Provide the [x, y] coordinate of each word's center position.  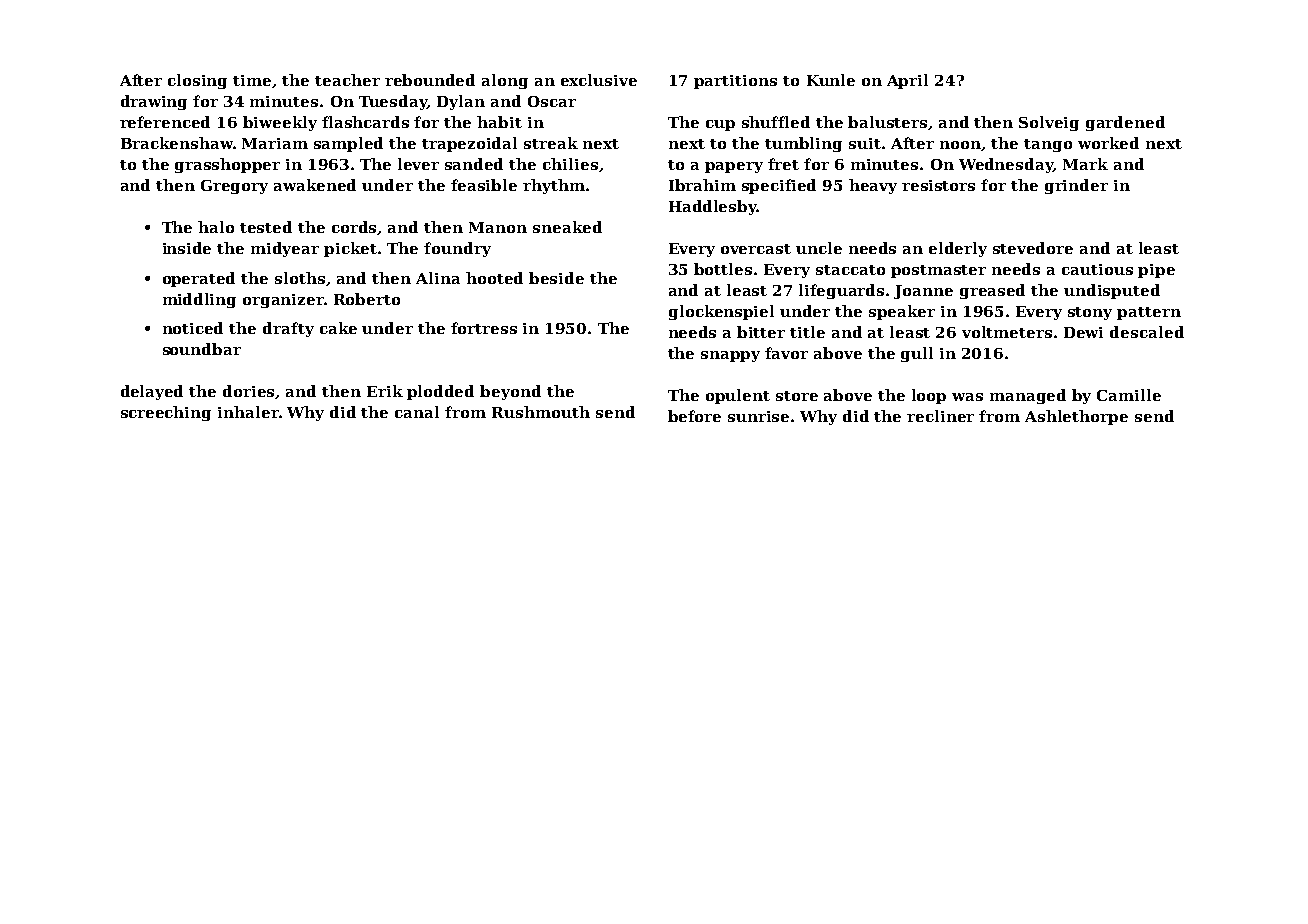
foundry [457, 249]
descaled [1147, 332]
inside [187, 248]
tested [266, 227]
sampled [348, 144]
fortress [484, 328]
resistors [938, 185]
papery [734, 167]
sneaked [567, 227]
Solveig [1049, 123]
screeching [166, 413]
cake [338, 328]
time [252, 80]
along [505, 81]
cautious [1097, 269]
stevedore [1033, 248]
